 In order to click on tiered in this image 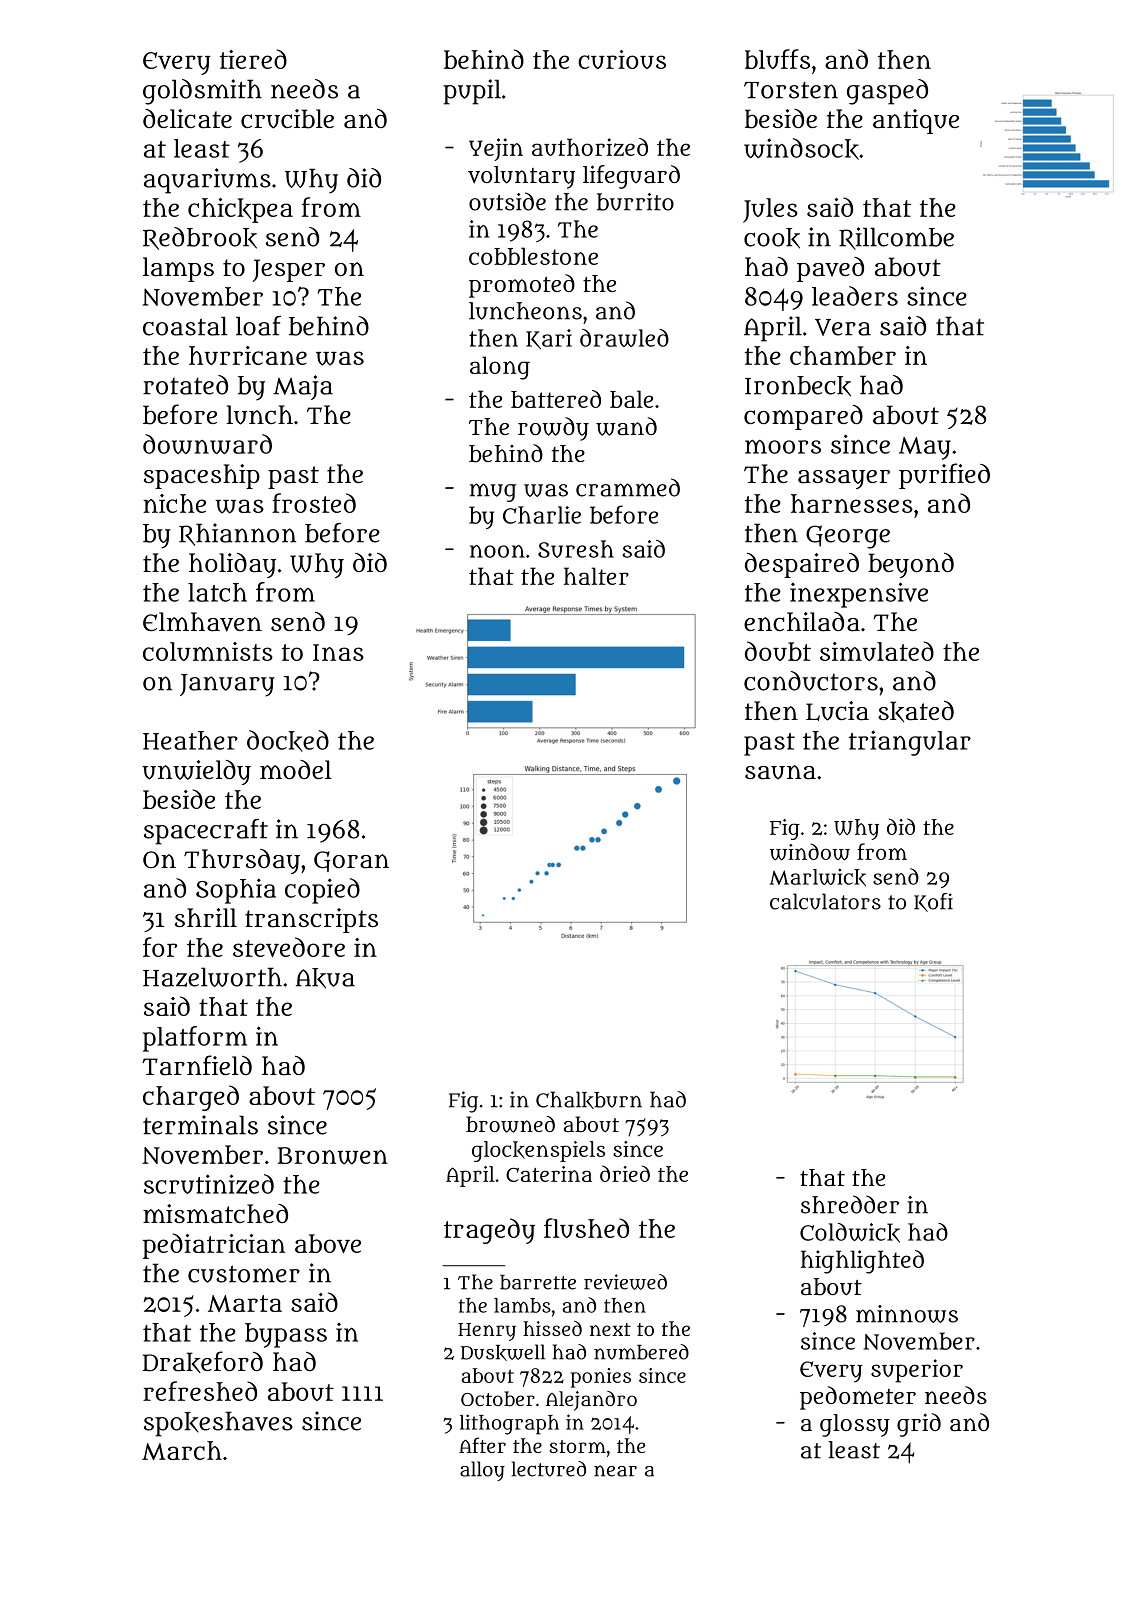, I will do `click(253, 59)`.
